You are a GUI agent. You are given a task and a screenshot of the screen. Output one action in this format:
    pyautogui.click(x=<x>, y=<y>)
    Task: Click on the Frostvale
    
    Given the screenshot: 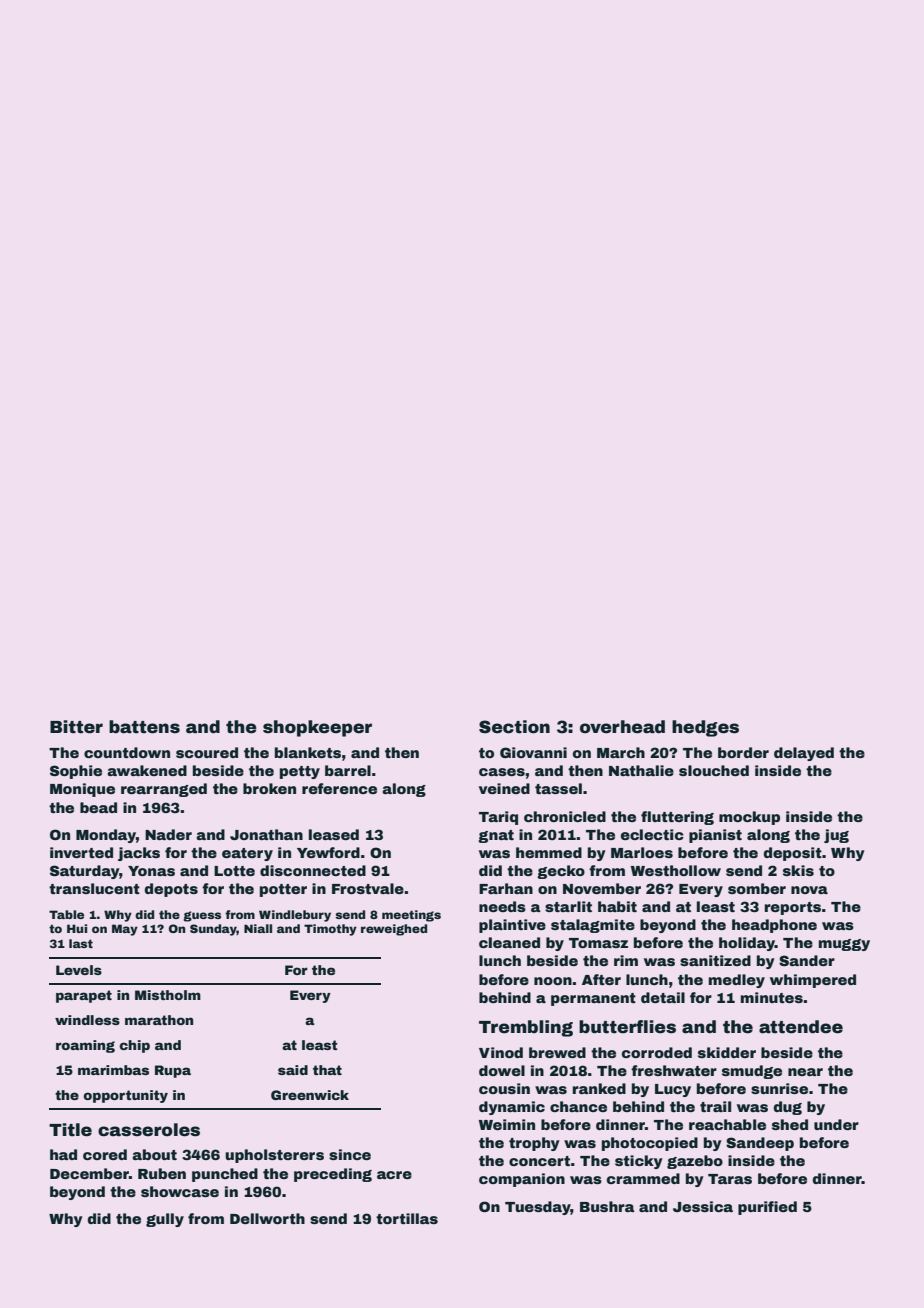 What is the action you would take?
    pyautogui.click(x=368, y=888)
